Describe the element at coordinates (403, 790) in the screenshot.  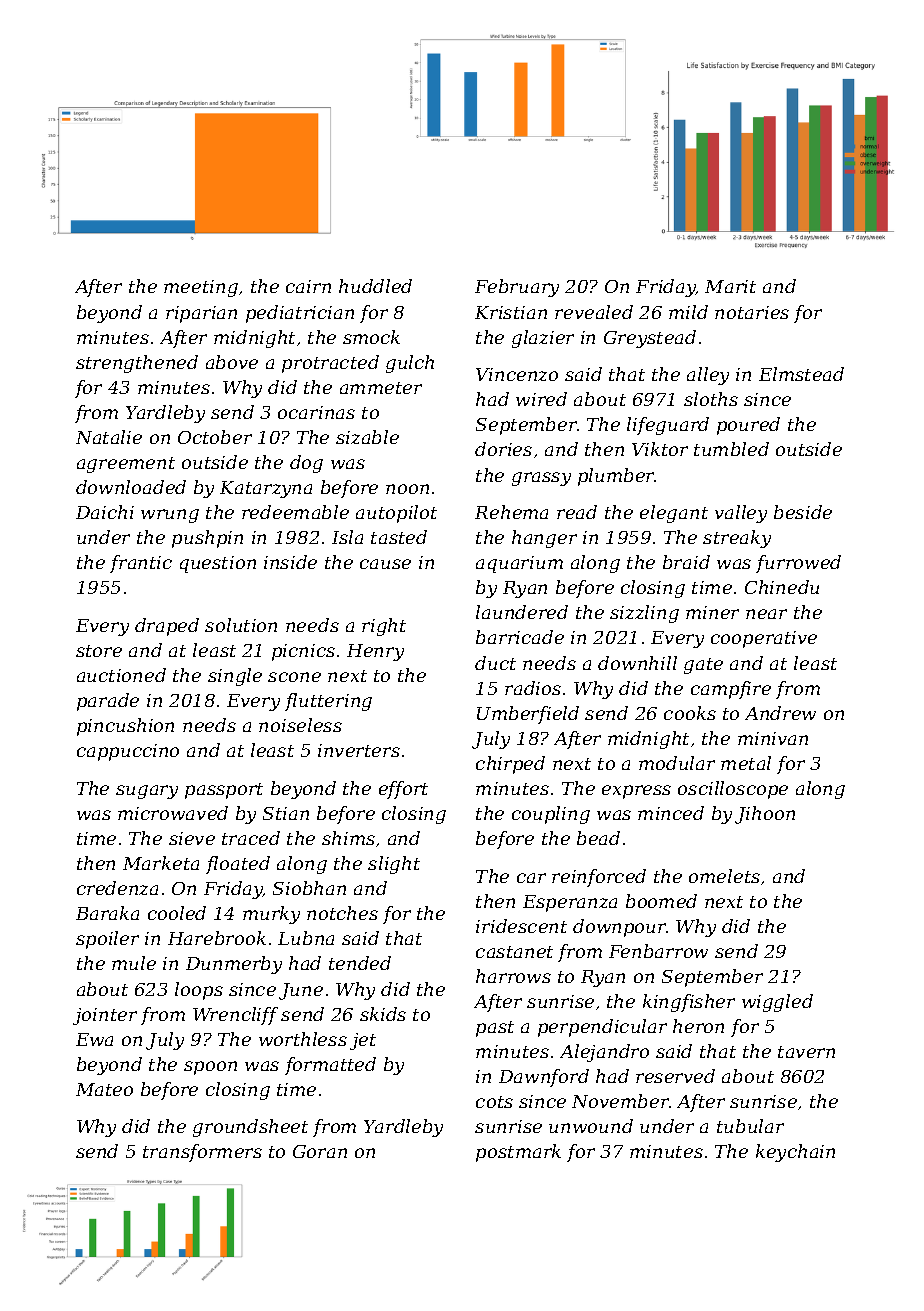
I see `effort` at that location.
